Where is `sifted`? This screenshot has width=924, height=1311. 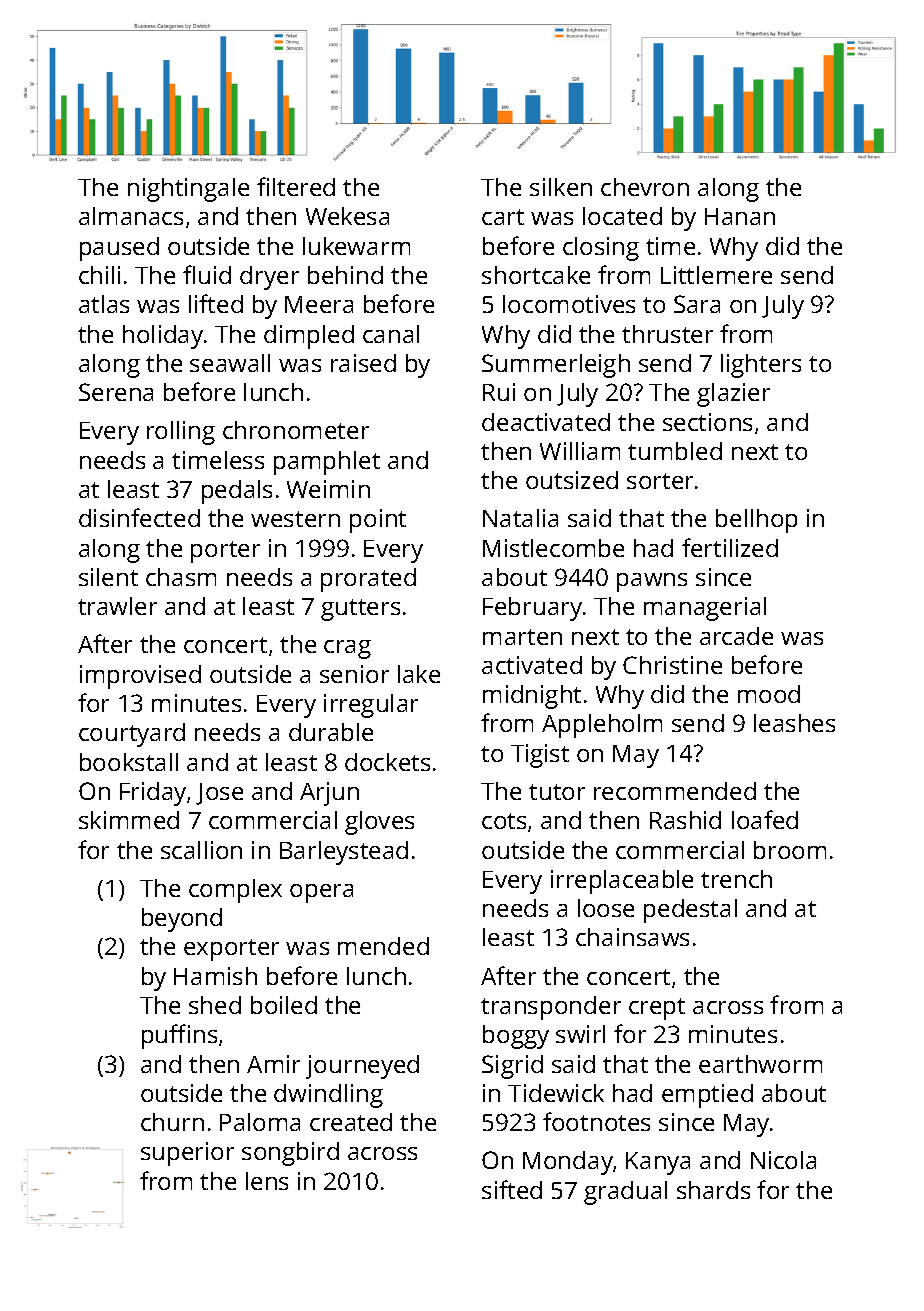 sifted is located at coordinates (512, 1189).
